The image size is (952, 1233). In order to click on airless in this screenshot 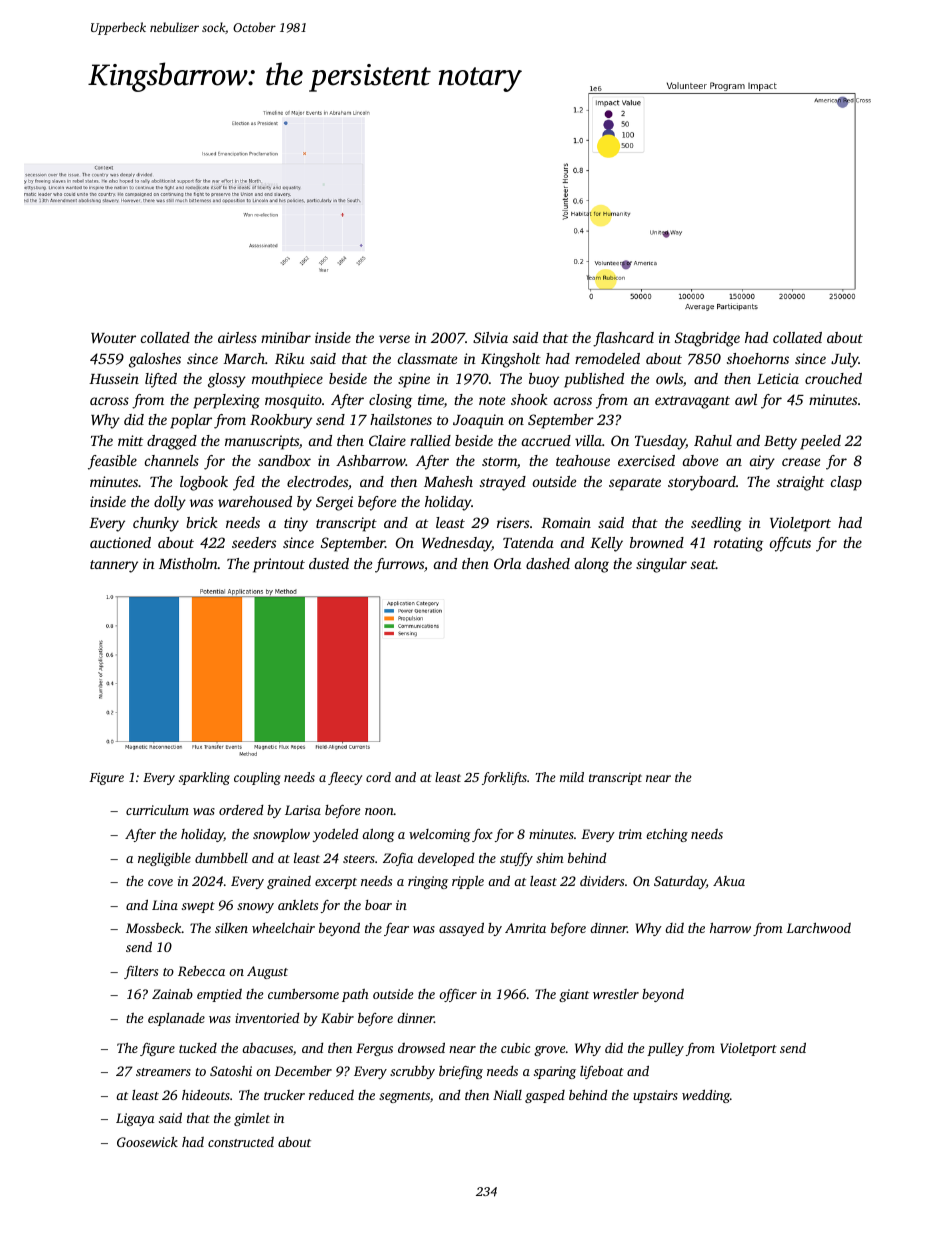, I will do `click(237, 337)`.
